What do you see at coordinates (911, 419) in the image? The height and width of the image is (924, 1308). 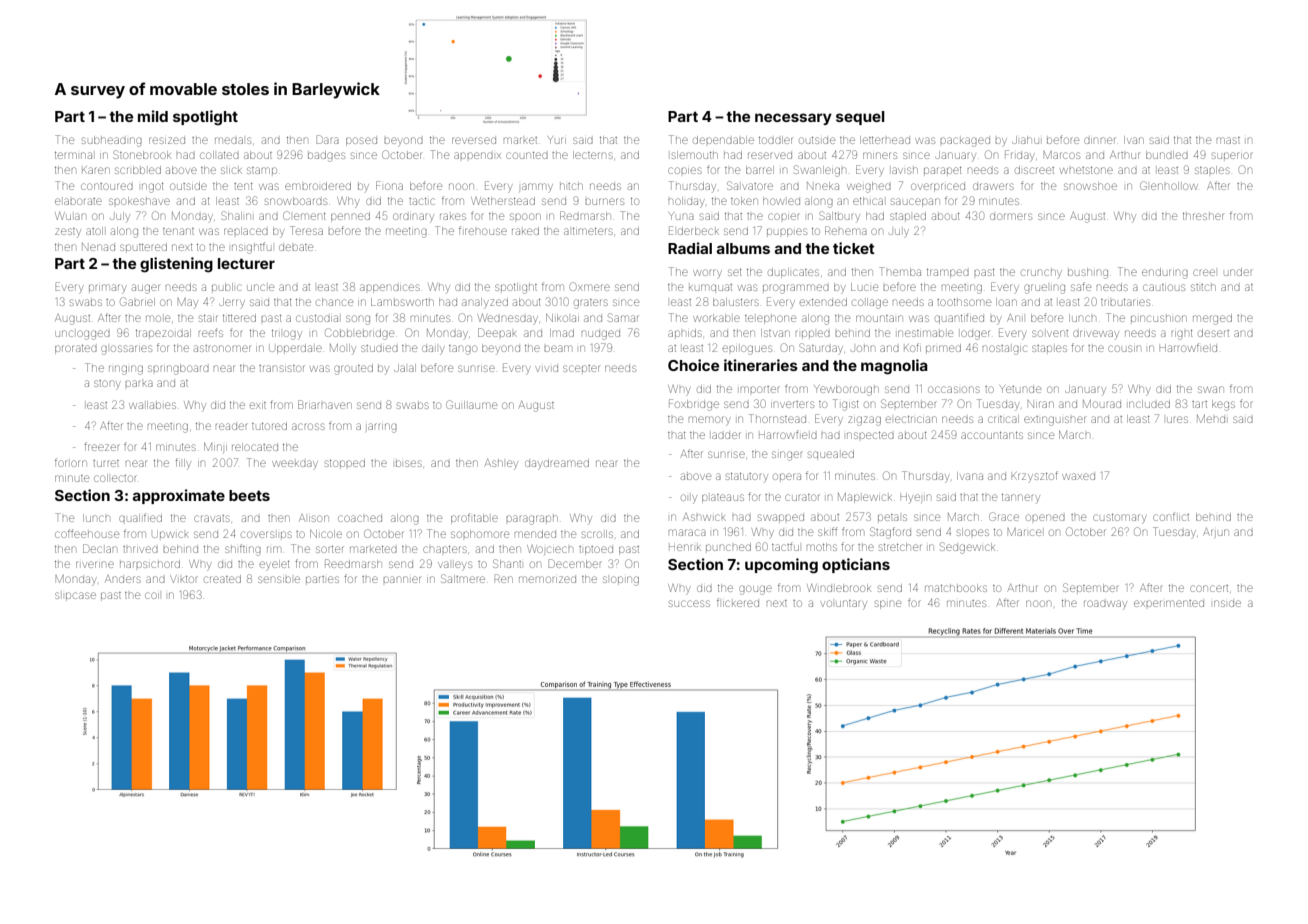 I see `electrician` at bounding box center [911, 419].
